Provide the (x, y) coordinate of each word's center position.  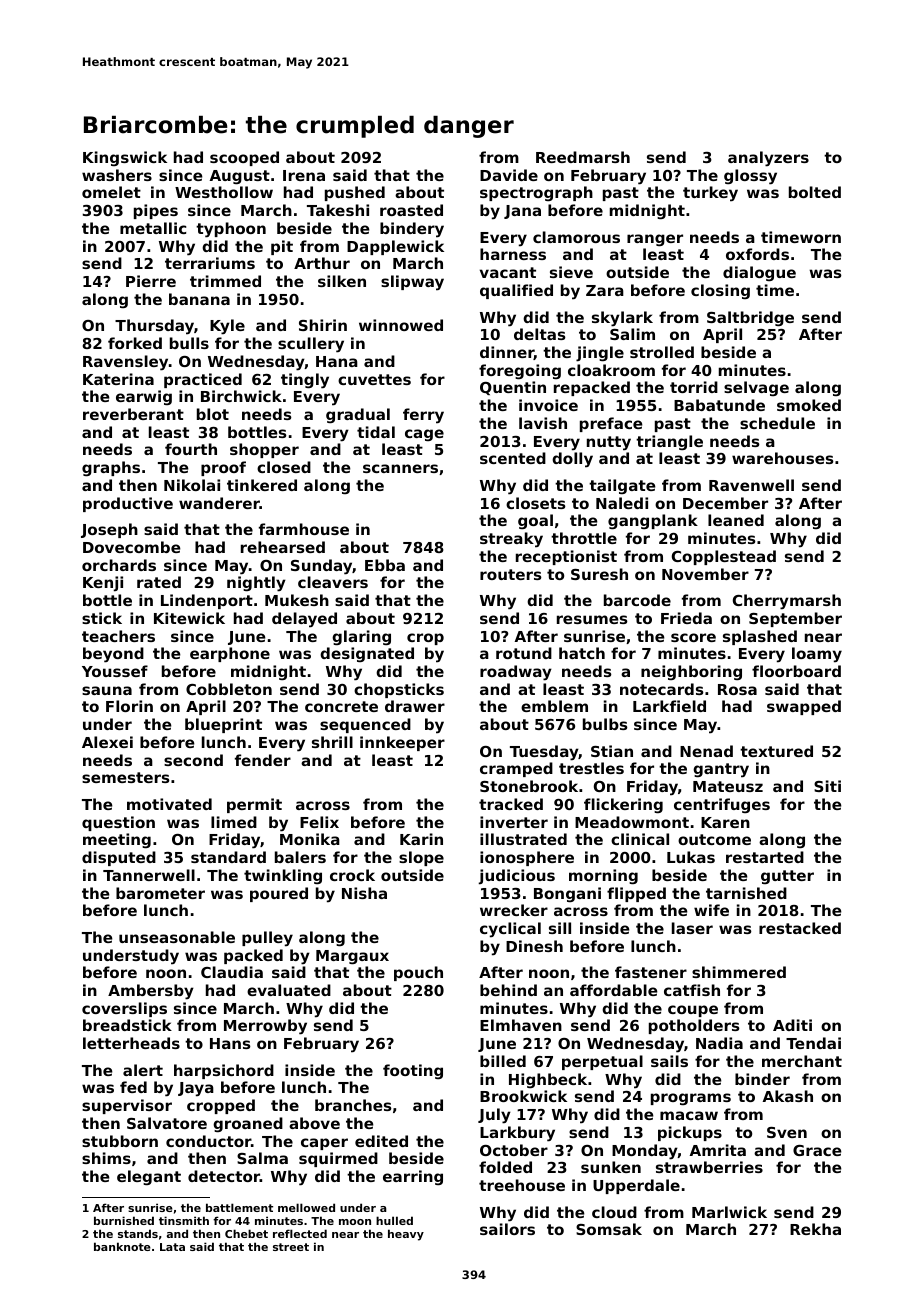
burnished (124, 1220)
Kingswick (125, 158)
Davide (509, 175)
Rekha (815, 1229)
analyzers (768, 159)
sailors (507, 1229)
